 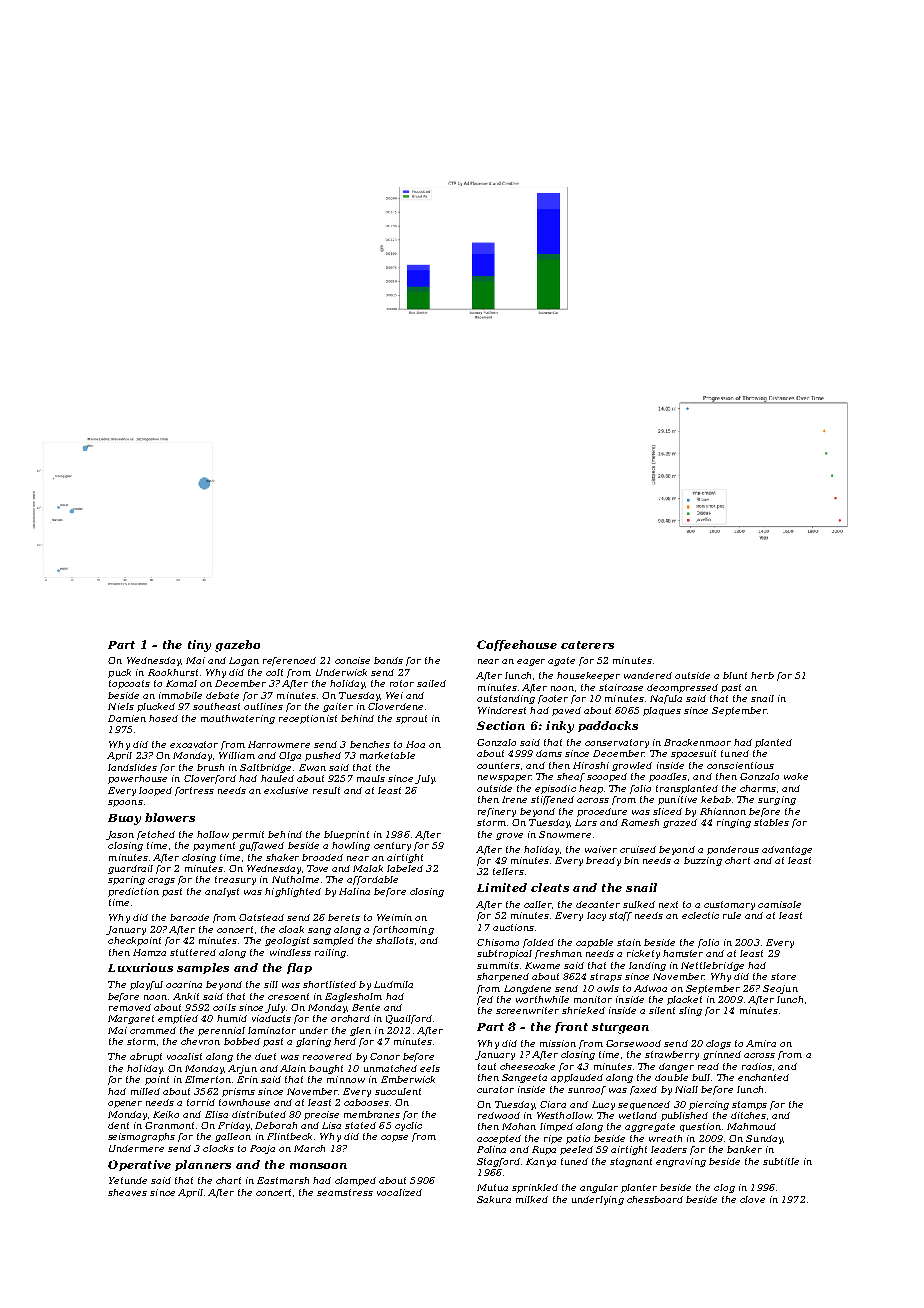 What do you see at coordinates (299, 968) in the screenshot?
I see `flap` at bounding box center [299, 968].
